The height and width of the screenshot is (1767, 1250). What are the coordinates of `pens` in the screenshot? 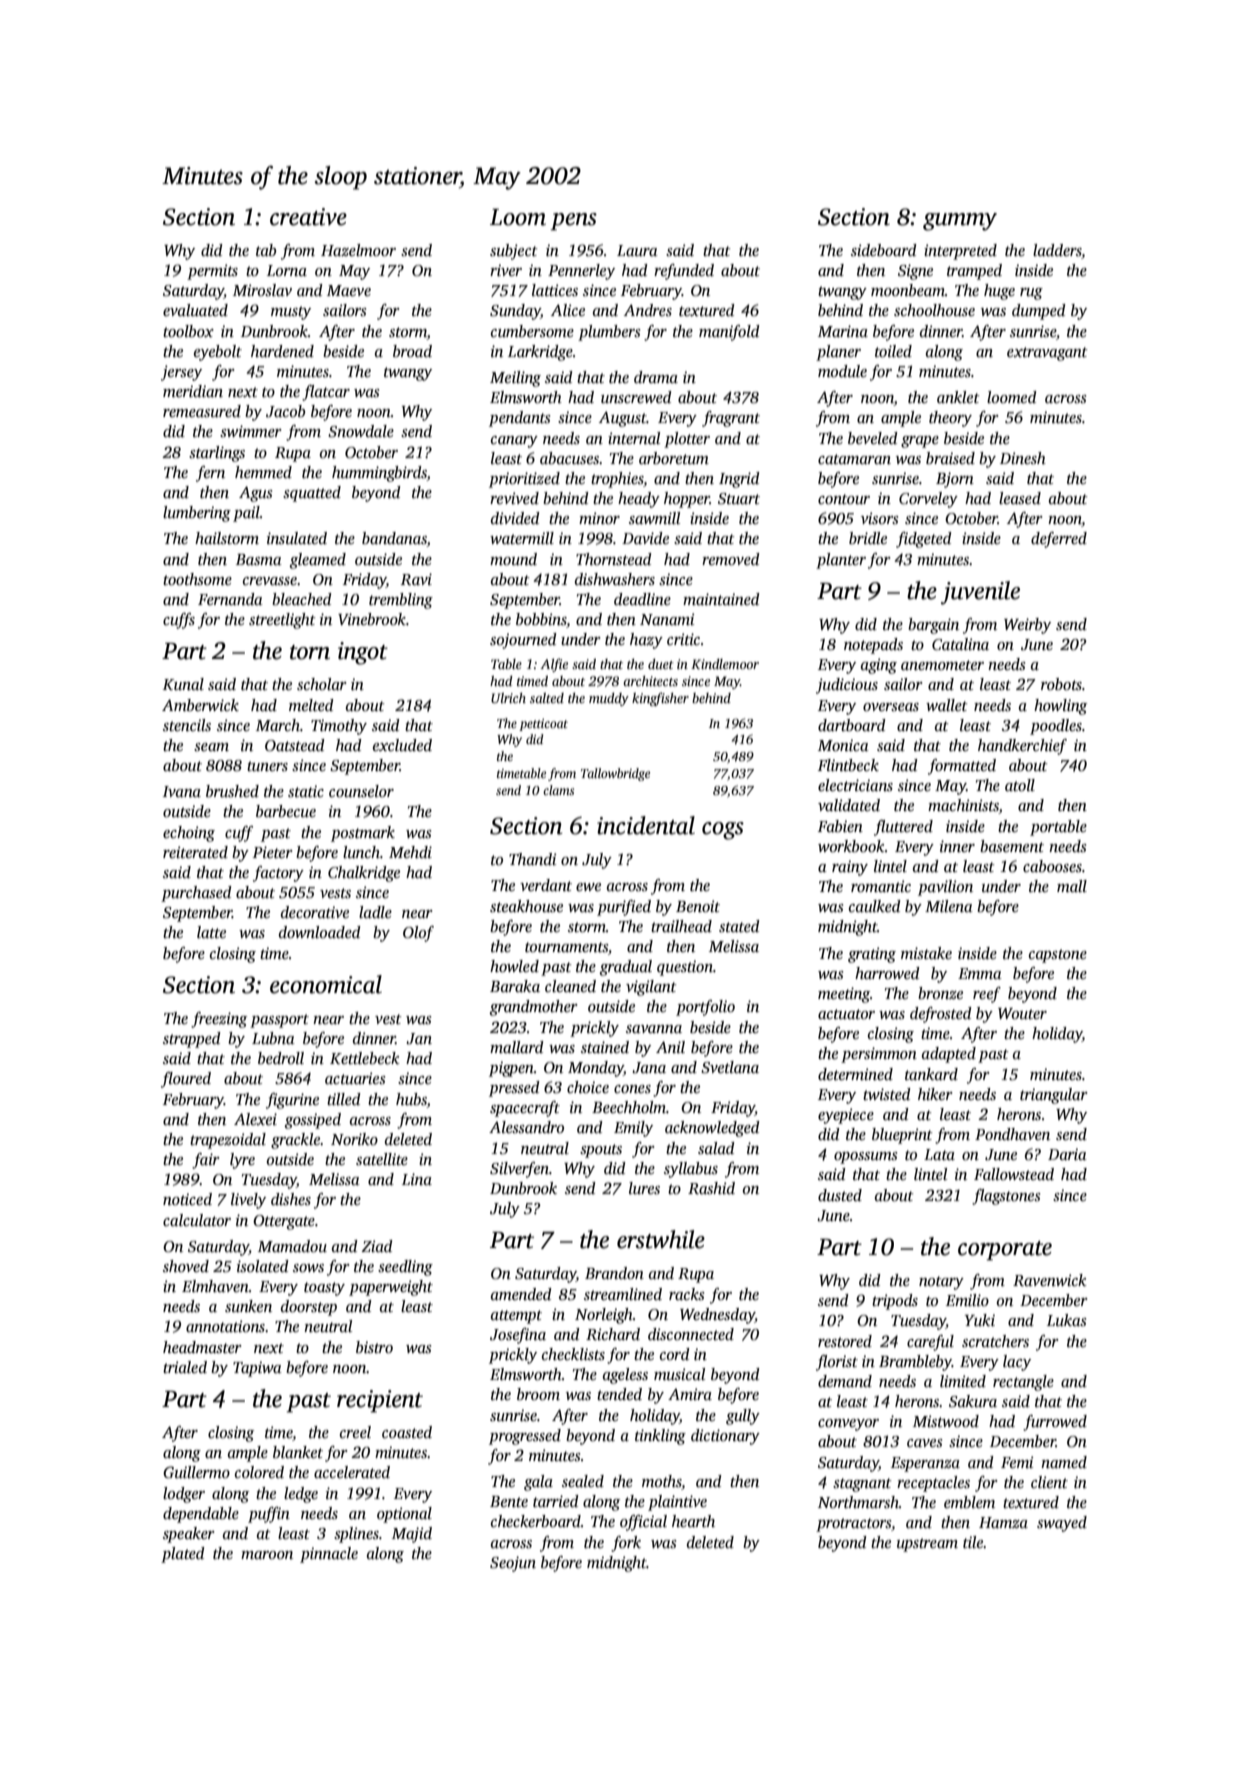 It's located at (574, 222).
